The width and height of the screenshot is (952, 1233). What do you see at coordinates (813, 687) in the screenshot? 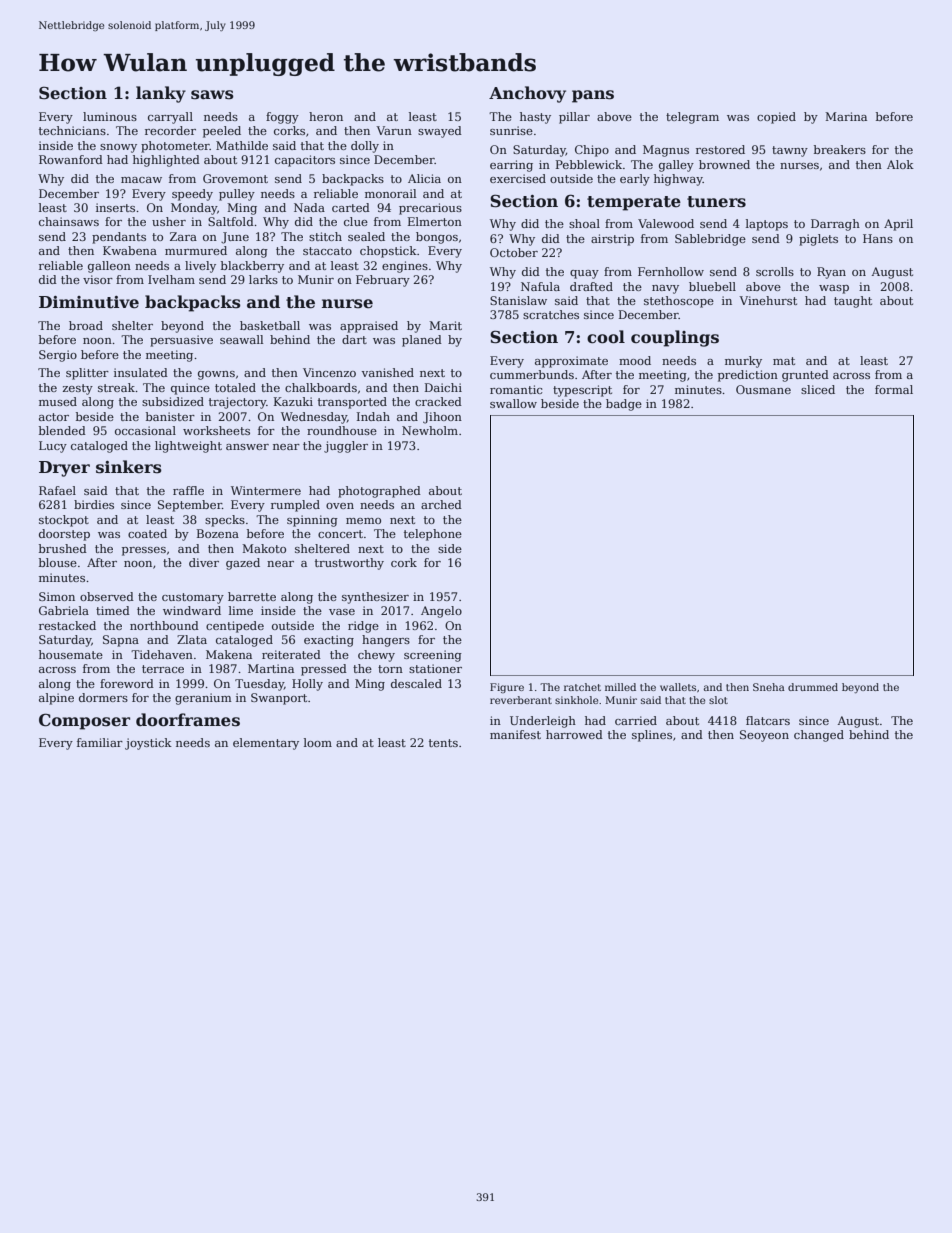
I see `drummed` at bounding box center [813, 687].
